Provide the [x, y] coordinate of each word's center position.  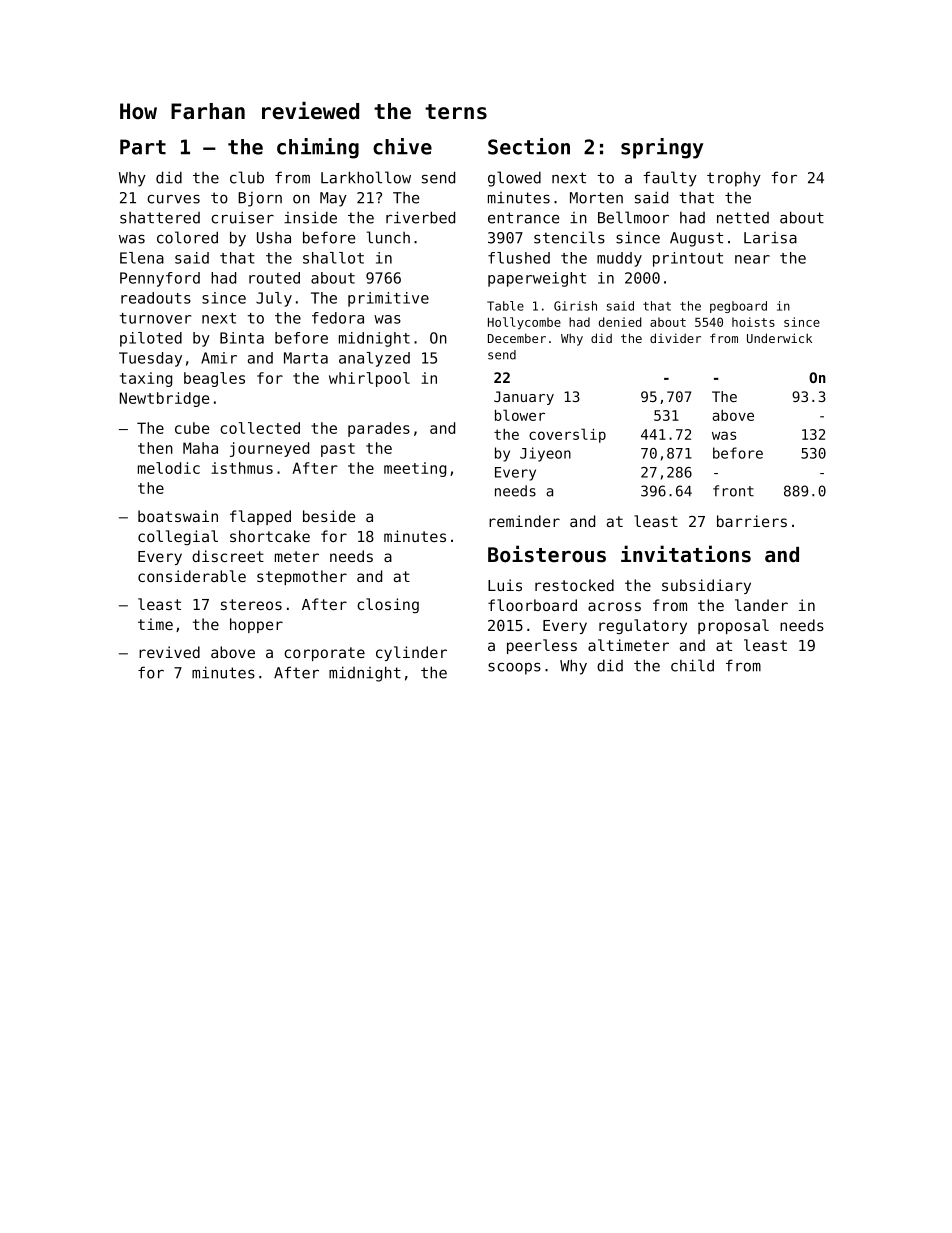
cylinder [411, 653]
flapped [260, 517]
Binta [242, 338]
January [524, 398]
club [247, 177]
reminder [524, 521]
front [733, 491]
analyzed [374, 359]
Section [529, 146]
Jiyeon [545, 454]
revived [169, 652]
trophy [734, 179]
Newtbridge [164, 399]
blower [520, 415]
